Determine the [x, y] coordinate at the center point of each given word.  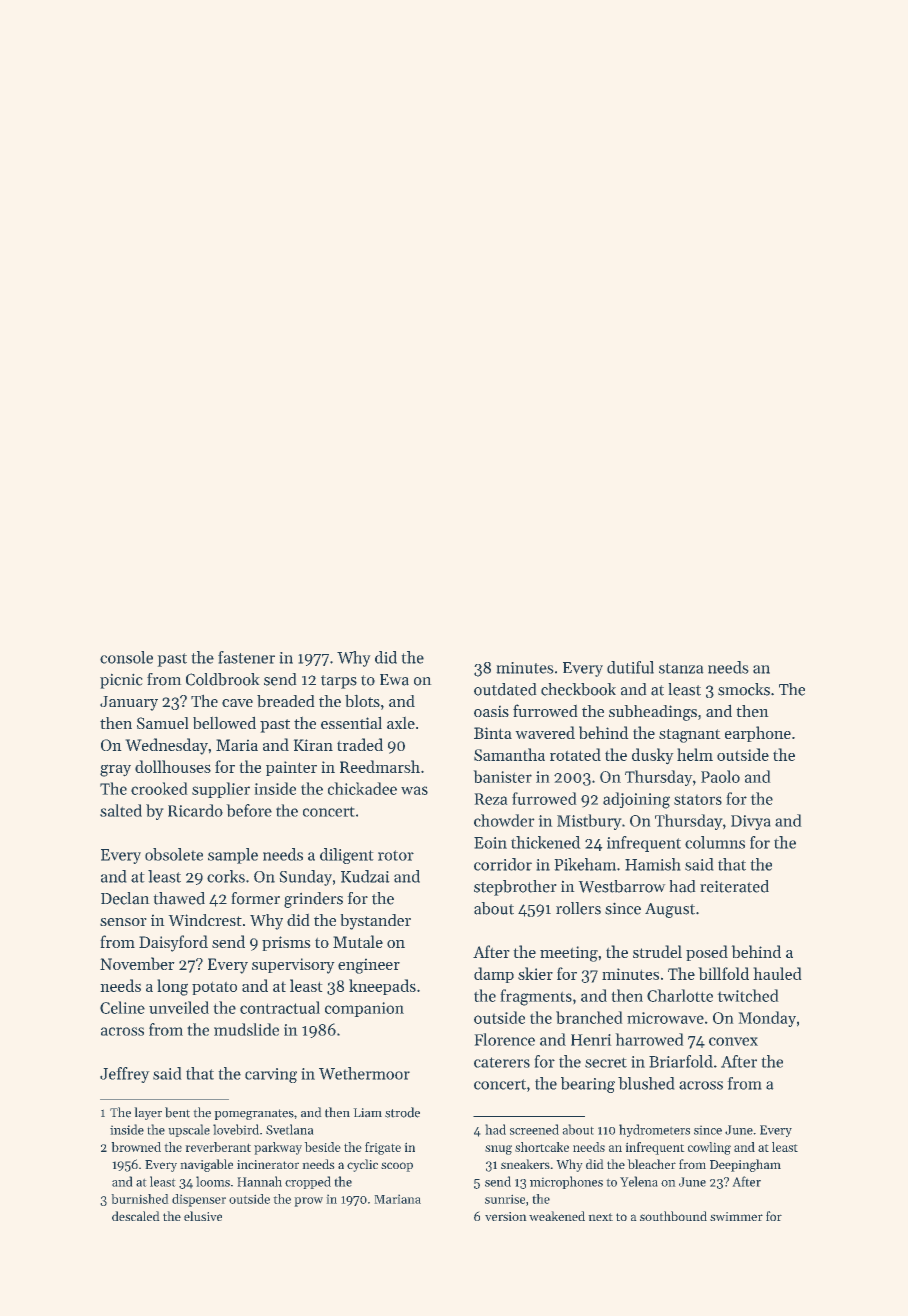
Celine [122, 1007]
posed [707, 953]
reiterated [734, 886]
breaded [286, 701]
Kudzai [365, 876]
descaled [136, 1216]
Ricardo [195, 810]
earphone [758, 734]
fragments [536, 997]
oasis [491, 711]
